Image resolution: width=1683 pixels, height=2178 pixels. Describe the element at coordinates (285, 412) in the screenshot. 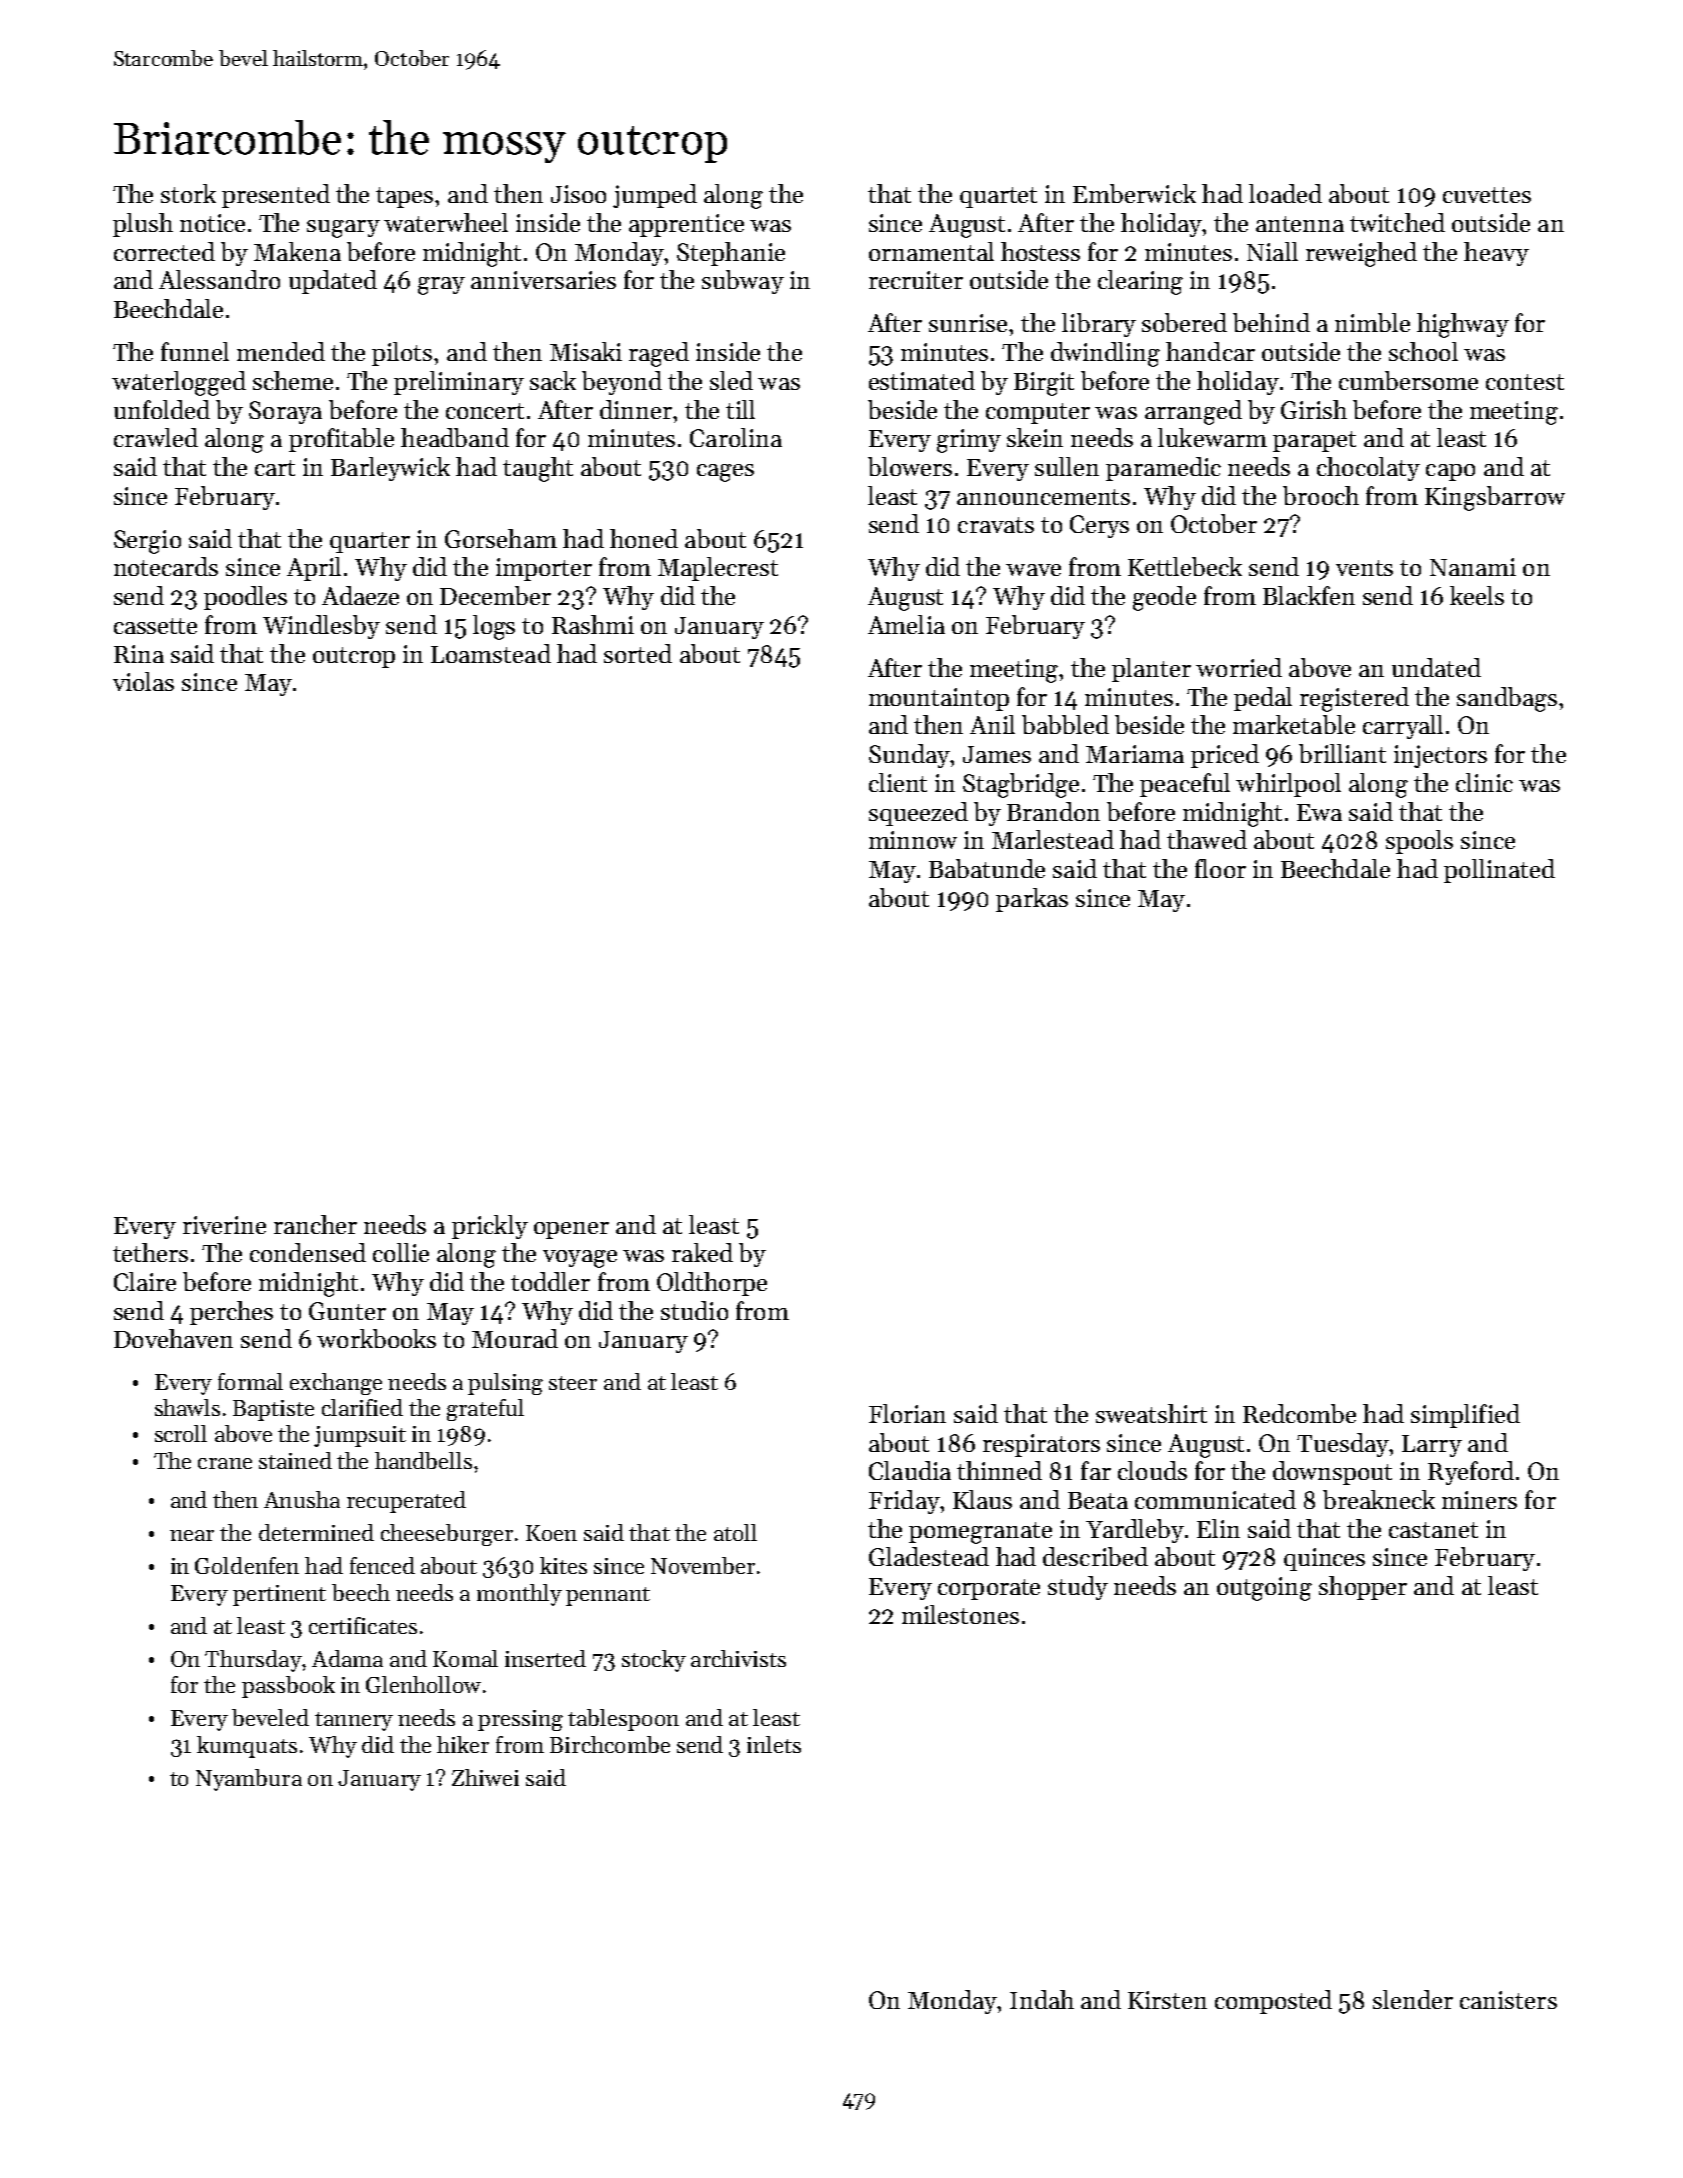

I see `Soraya` at that location.
